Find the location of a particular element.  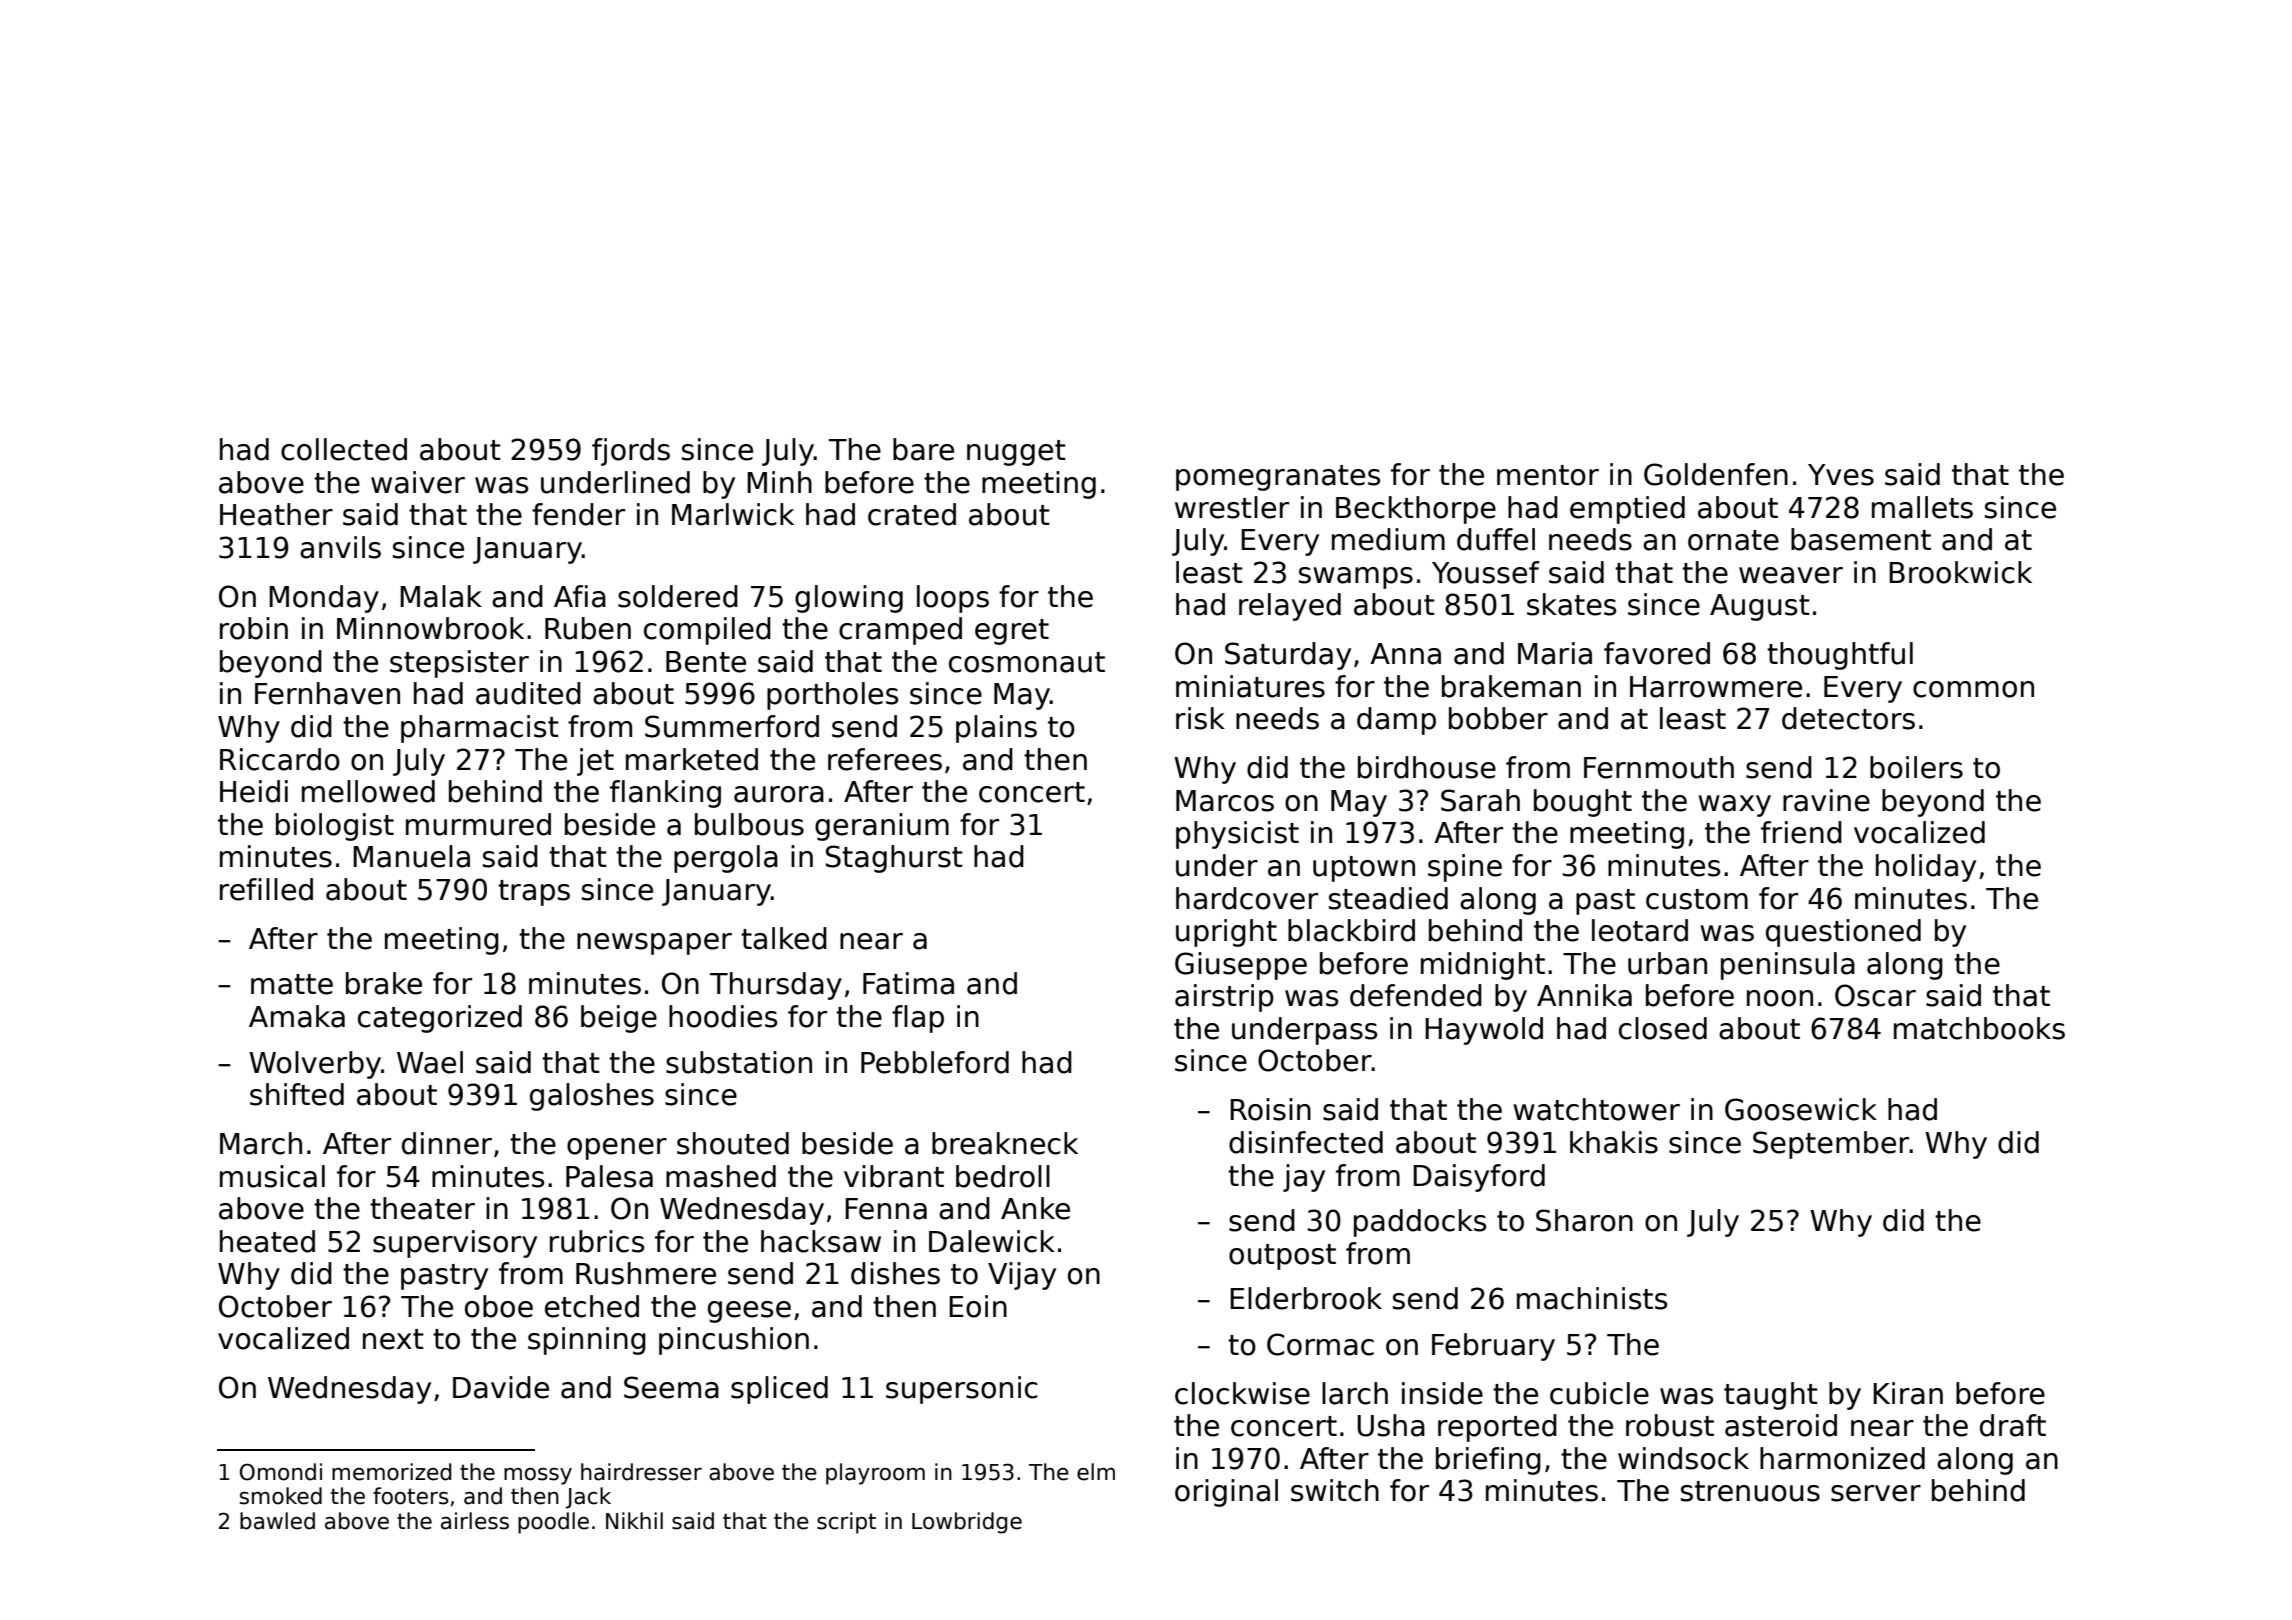

Sharon is located at coordinates (1584, 1220).
